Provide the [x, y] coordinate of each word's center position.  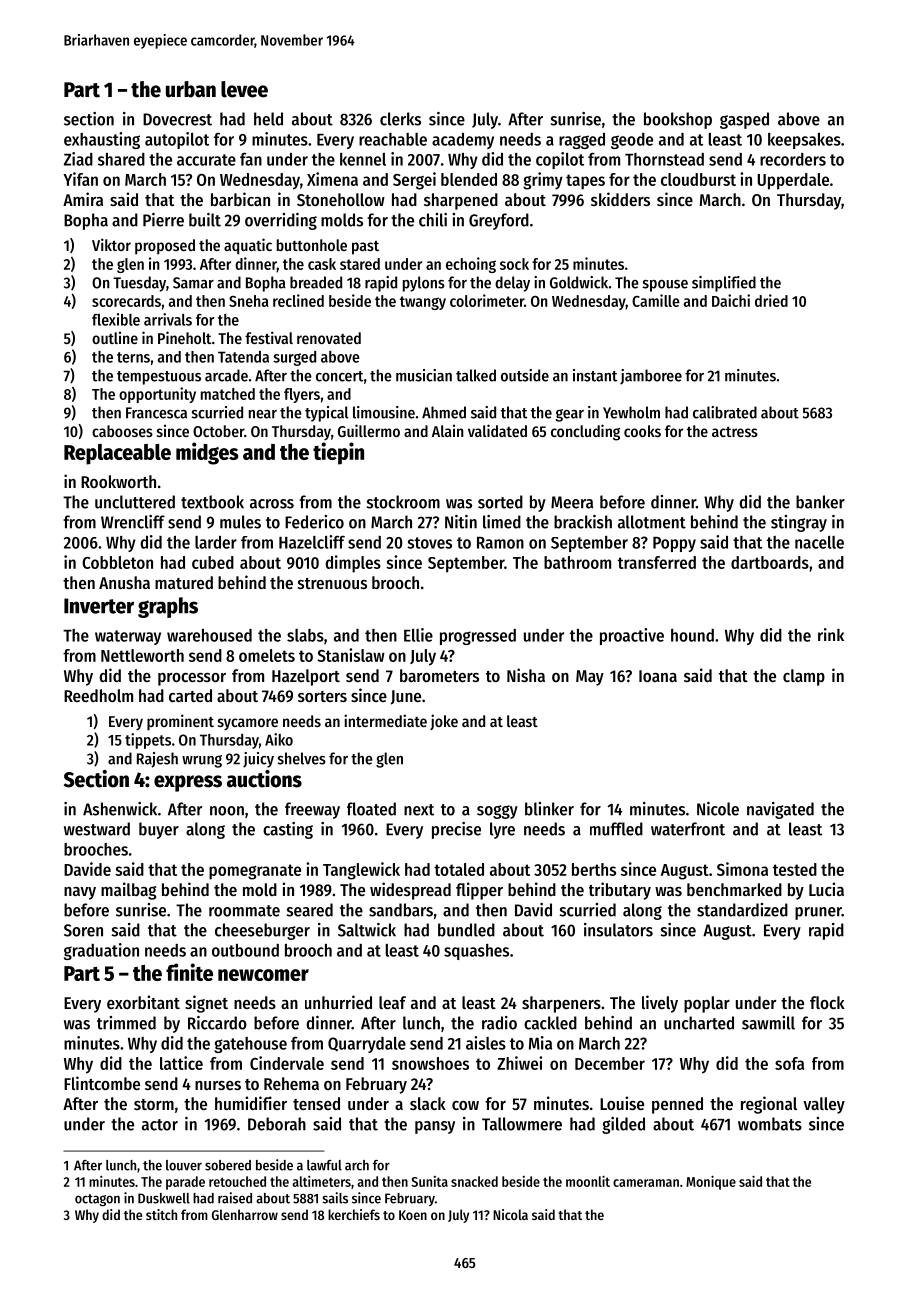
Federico [314, 522]
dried [771, 300]
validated [497, 430]
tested [795, 869]
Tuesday [139, 284]
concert [339, 376]
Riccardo [217, 1023]
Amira [83, 199]
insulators [618, 930]
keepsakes [804, 141]
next [419, 810]
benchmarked [734, 889]
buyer [159, 830]
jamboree [651, 377]
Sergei [414, 181]
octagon [97, 1200]
